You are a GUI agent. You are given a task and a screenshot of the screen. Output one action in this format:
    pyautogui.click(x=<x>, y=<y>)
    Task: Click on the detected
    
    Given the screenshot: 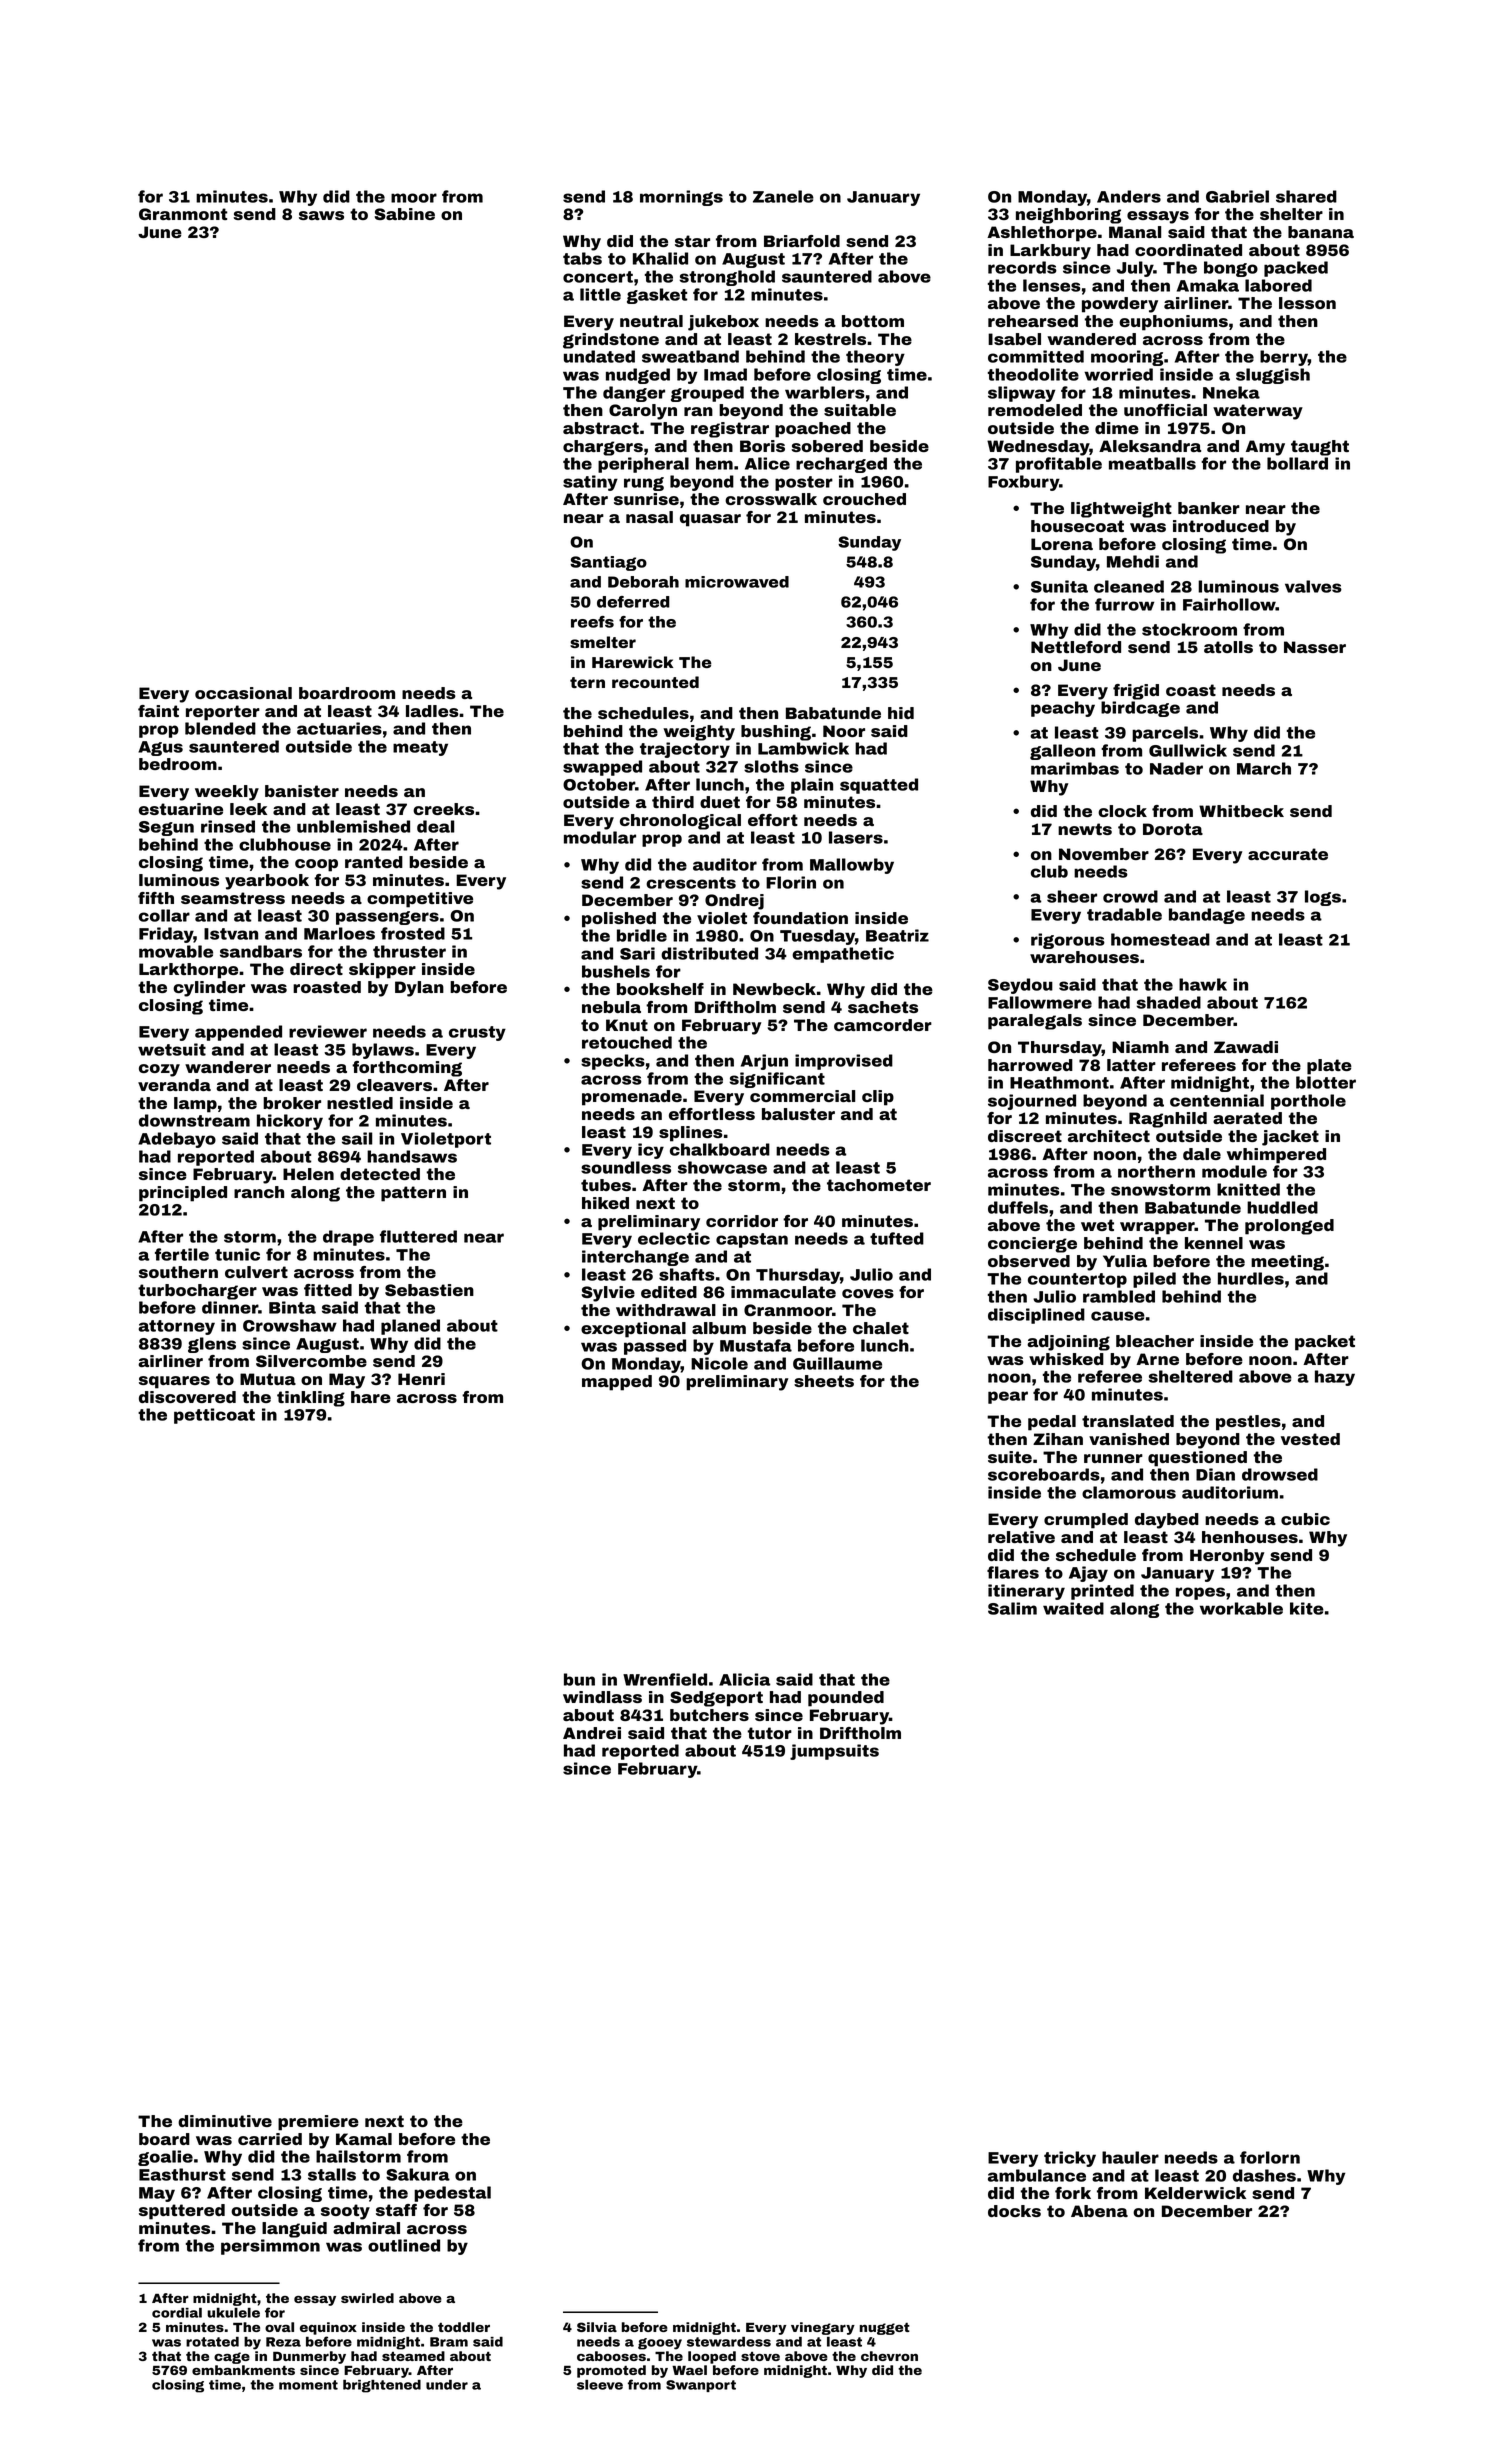 What is the action you would take?
    pyautogui.click(x=380, y=1174)
